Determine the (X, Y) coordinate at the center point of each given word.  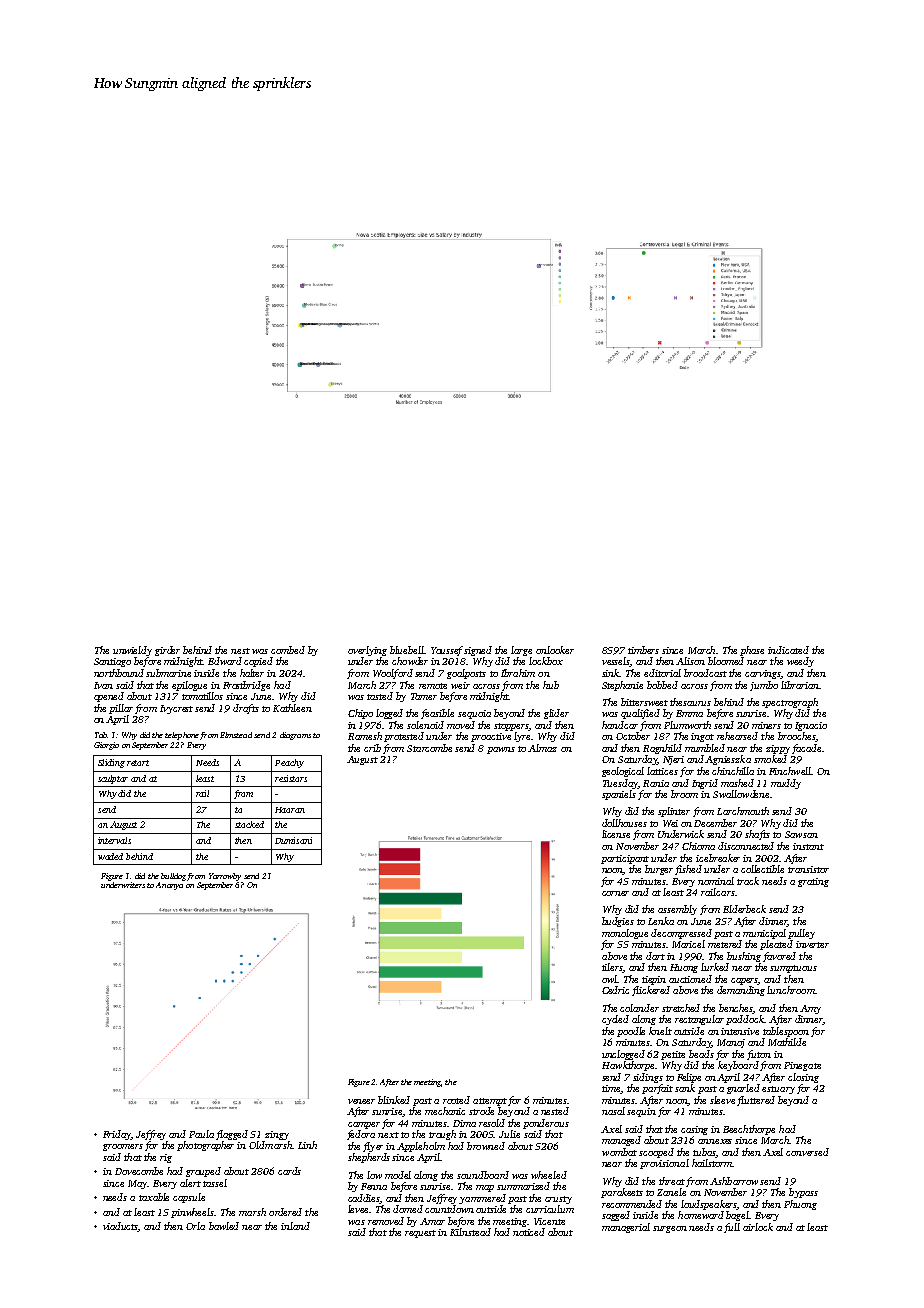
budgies (618, 922)
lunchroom (791, 990)
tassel (215, 1183)
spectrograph (790, 703)
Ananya (169, 886)
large (521, 651)
